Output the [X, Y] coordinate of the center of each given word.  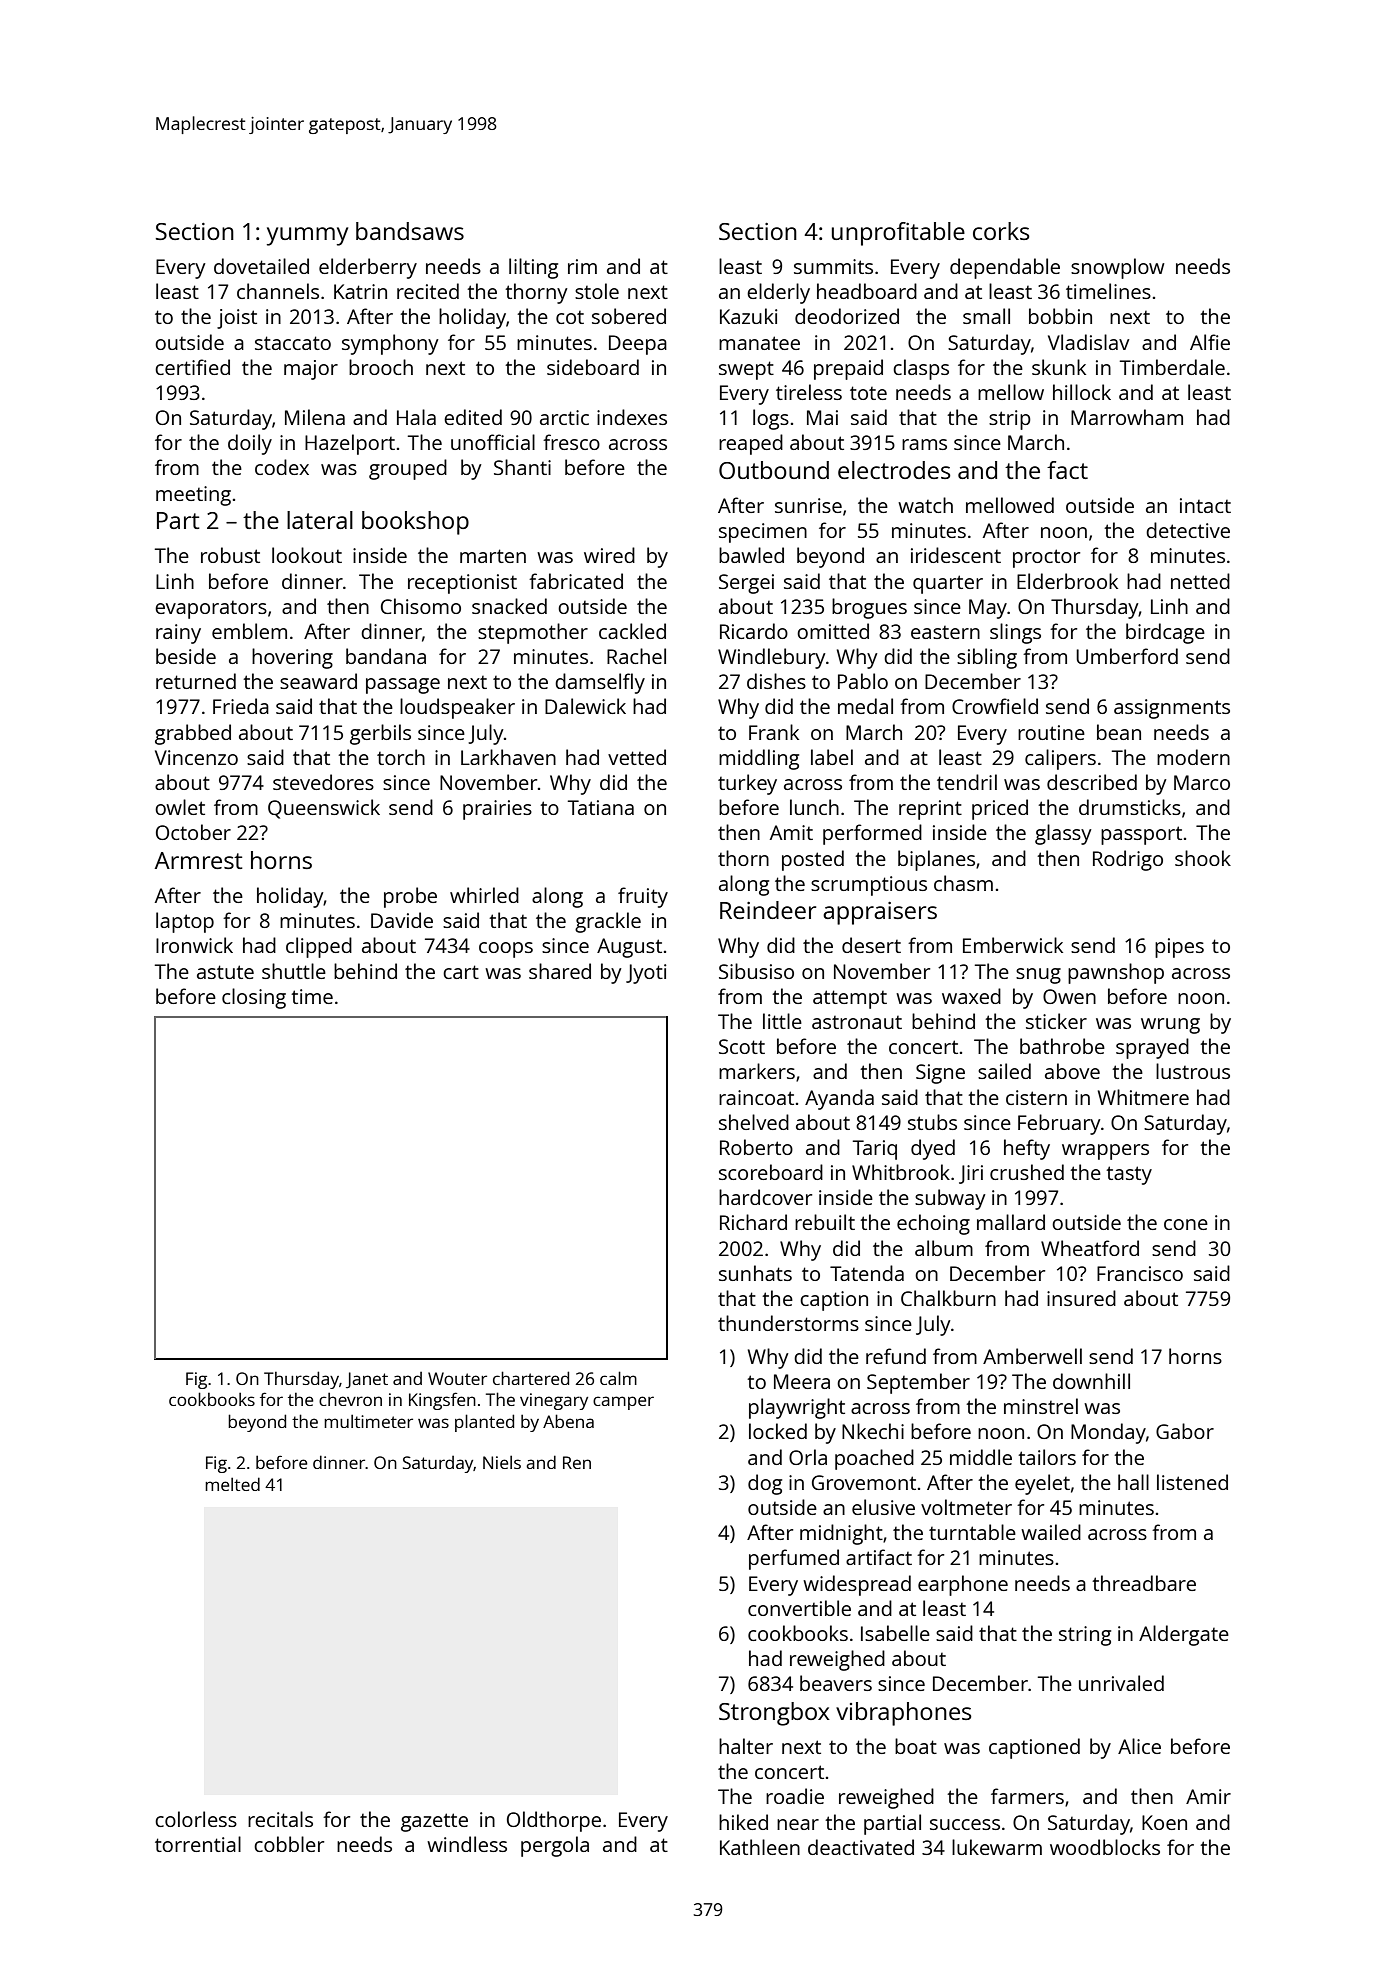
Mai [822, 417]
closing [254, 998]
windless [467, 1844]
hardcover [765, 1197]
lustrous [1193, 1071]
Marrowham [1127, 417]
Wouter [457, 1378]
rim [582, 266]
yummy [307, 236]
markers [757, 1071]
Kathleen [760, 1847]
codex [282, 467]
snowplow [1117, 268]
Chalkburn [948, 1298]
